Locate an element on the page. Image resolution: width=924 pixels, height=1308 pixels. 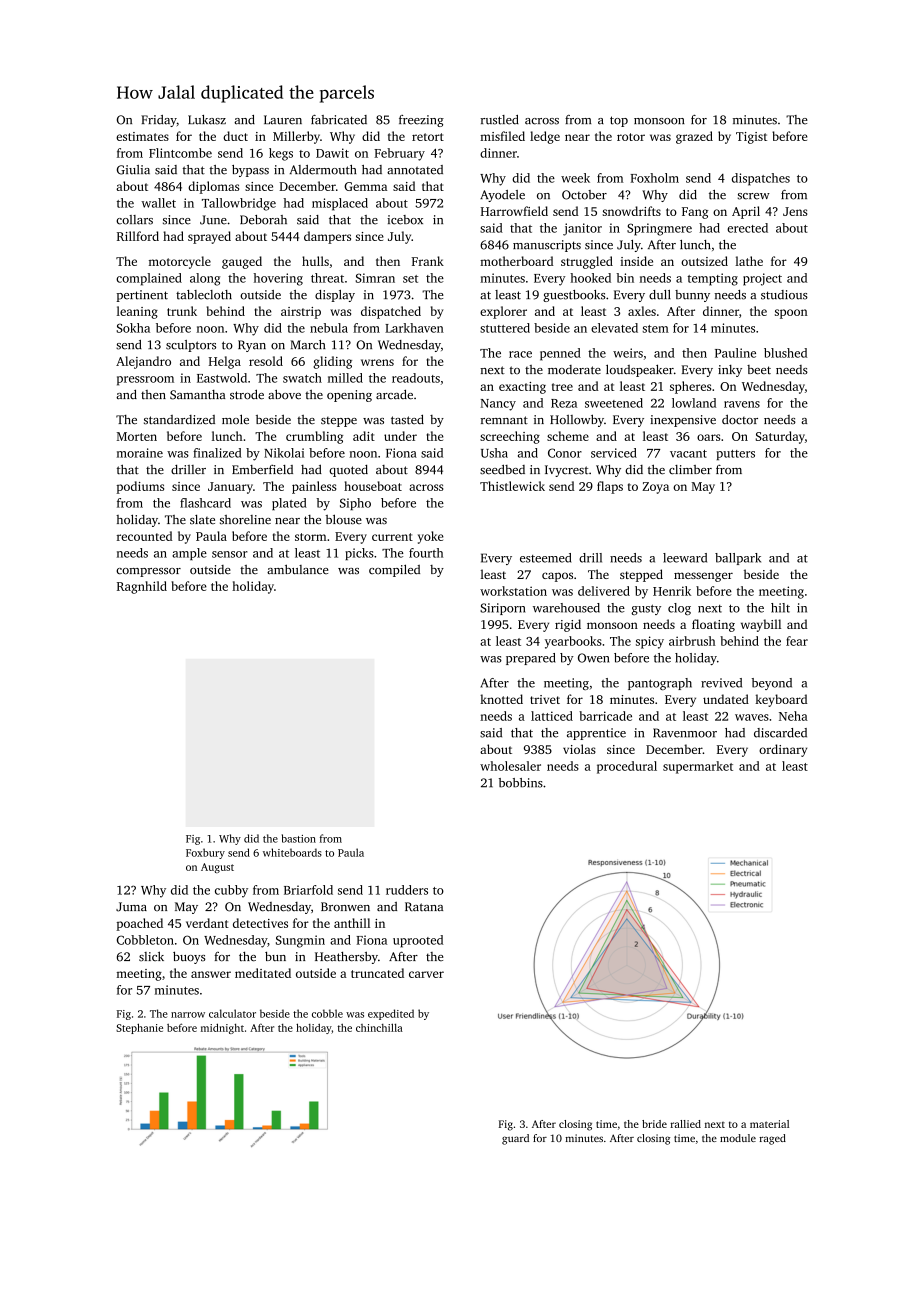
project is located at coordinates (762, 279).
